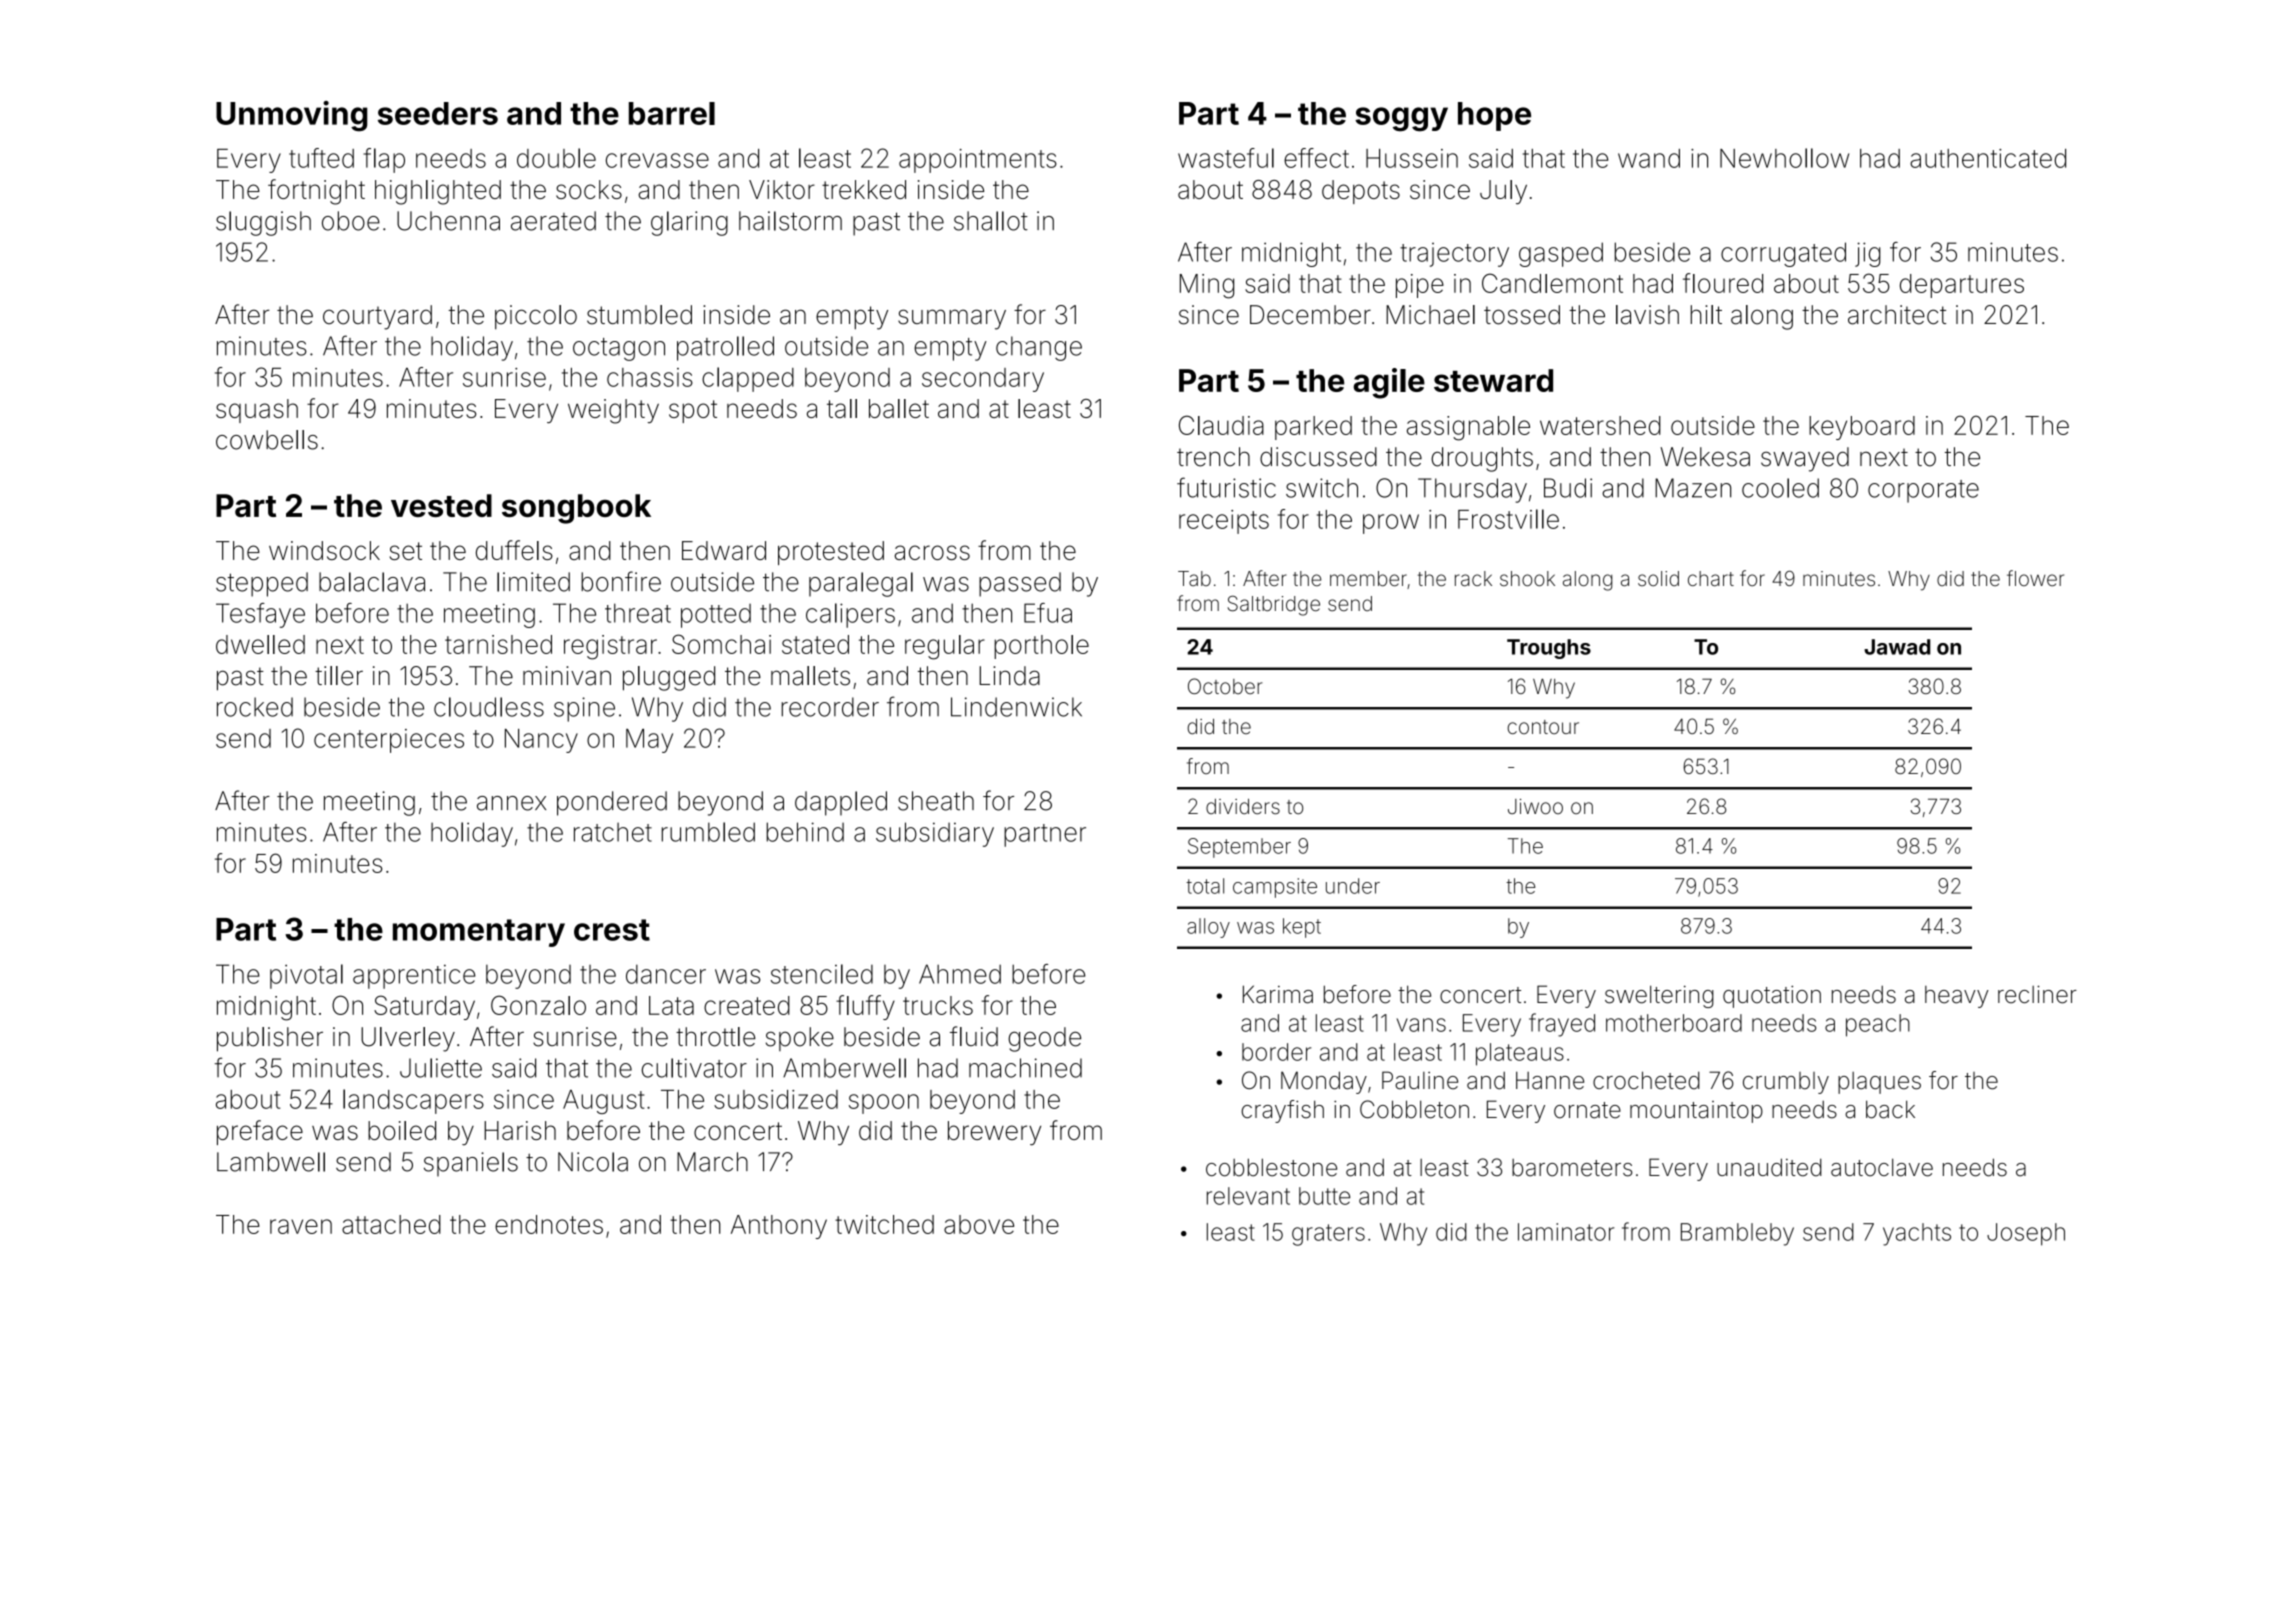  I want to click on keyboard, so click(1862, 428).
